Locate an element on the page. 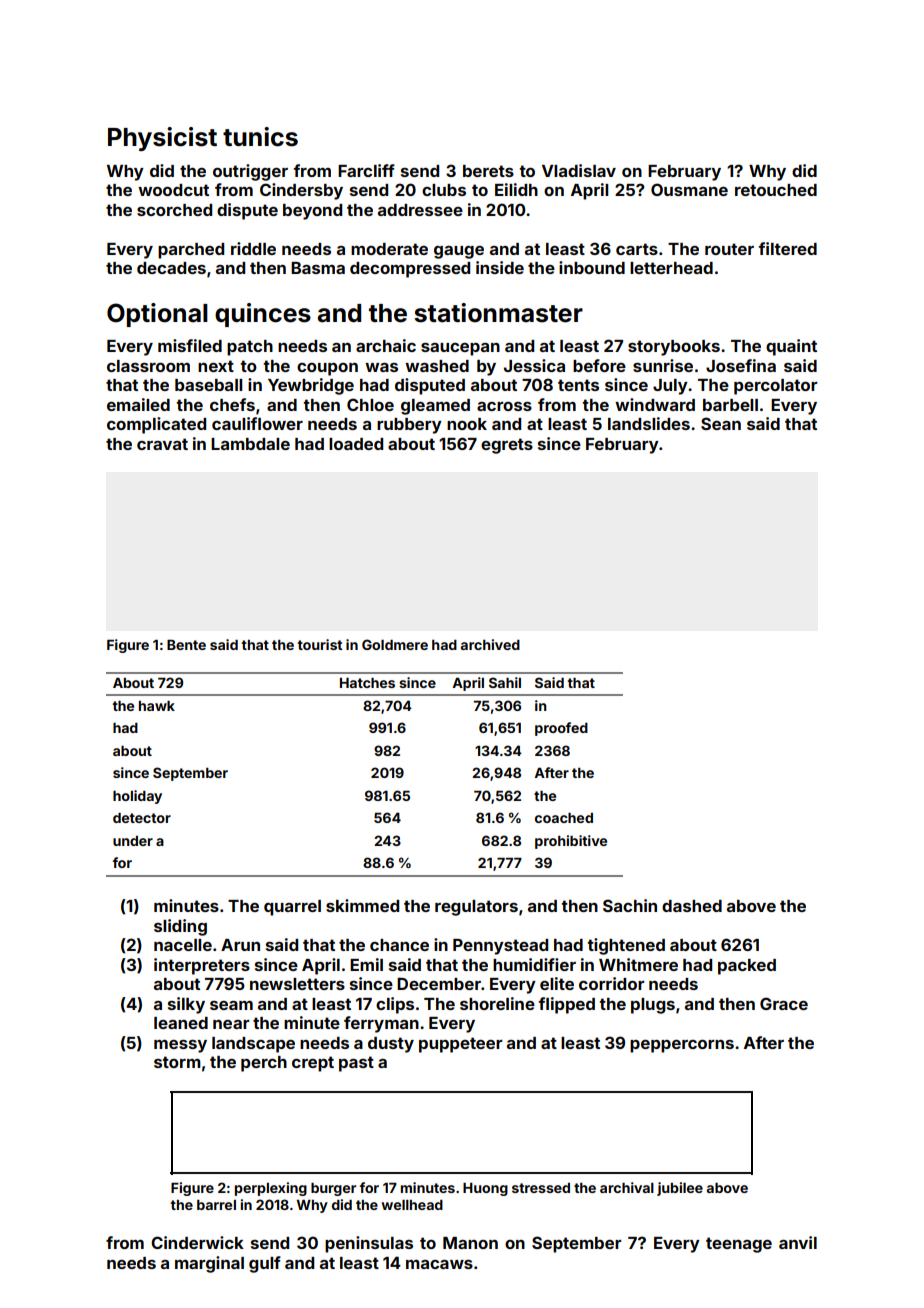 The width and height of the image is (924, 1308). storm is located at coordinates (177, 1062).
